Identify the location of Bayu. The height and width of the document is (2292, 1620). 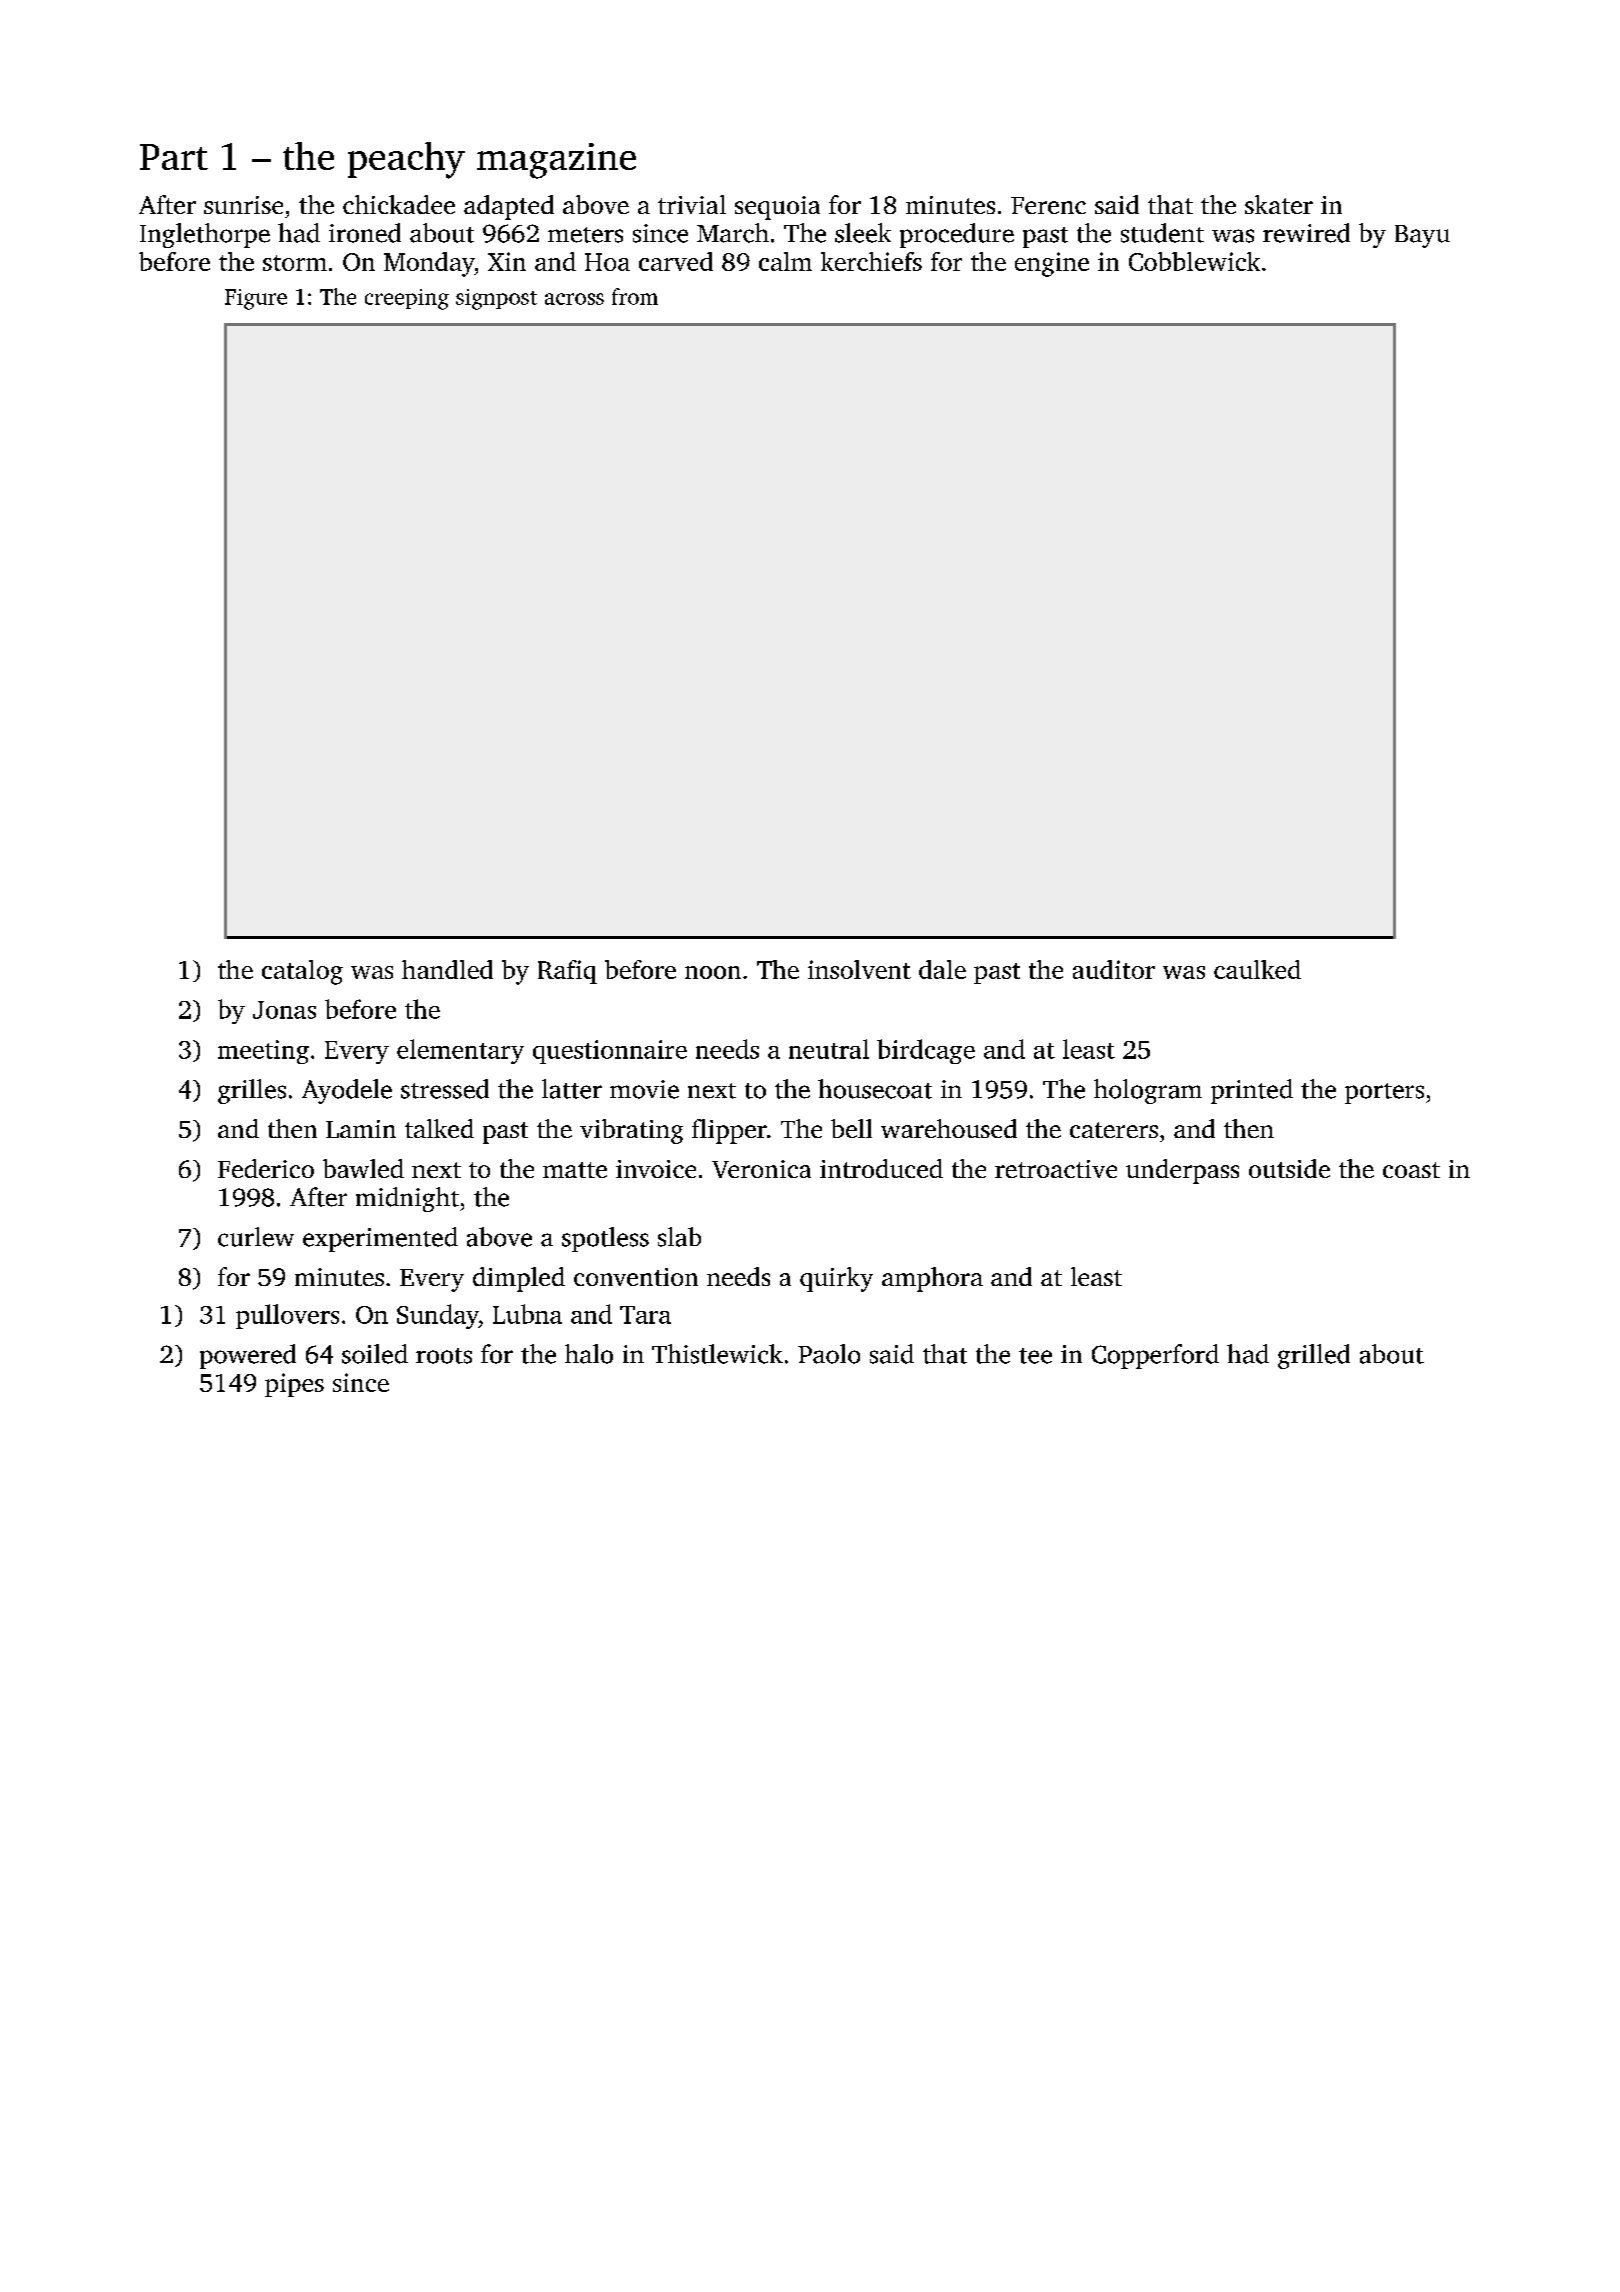
(1422, 236).
